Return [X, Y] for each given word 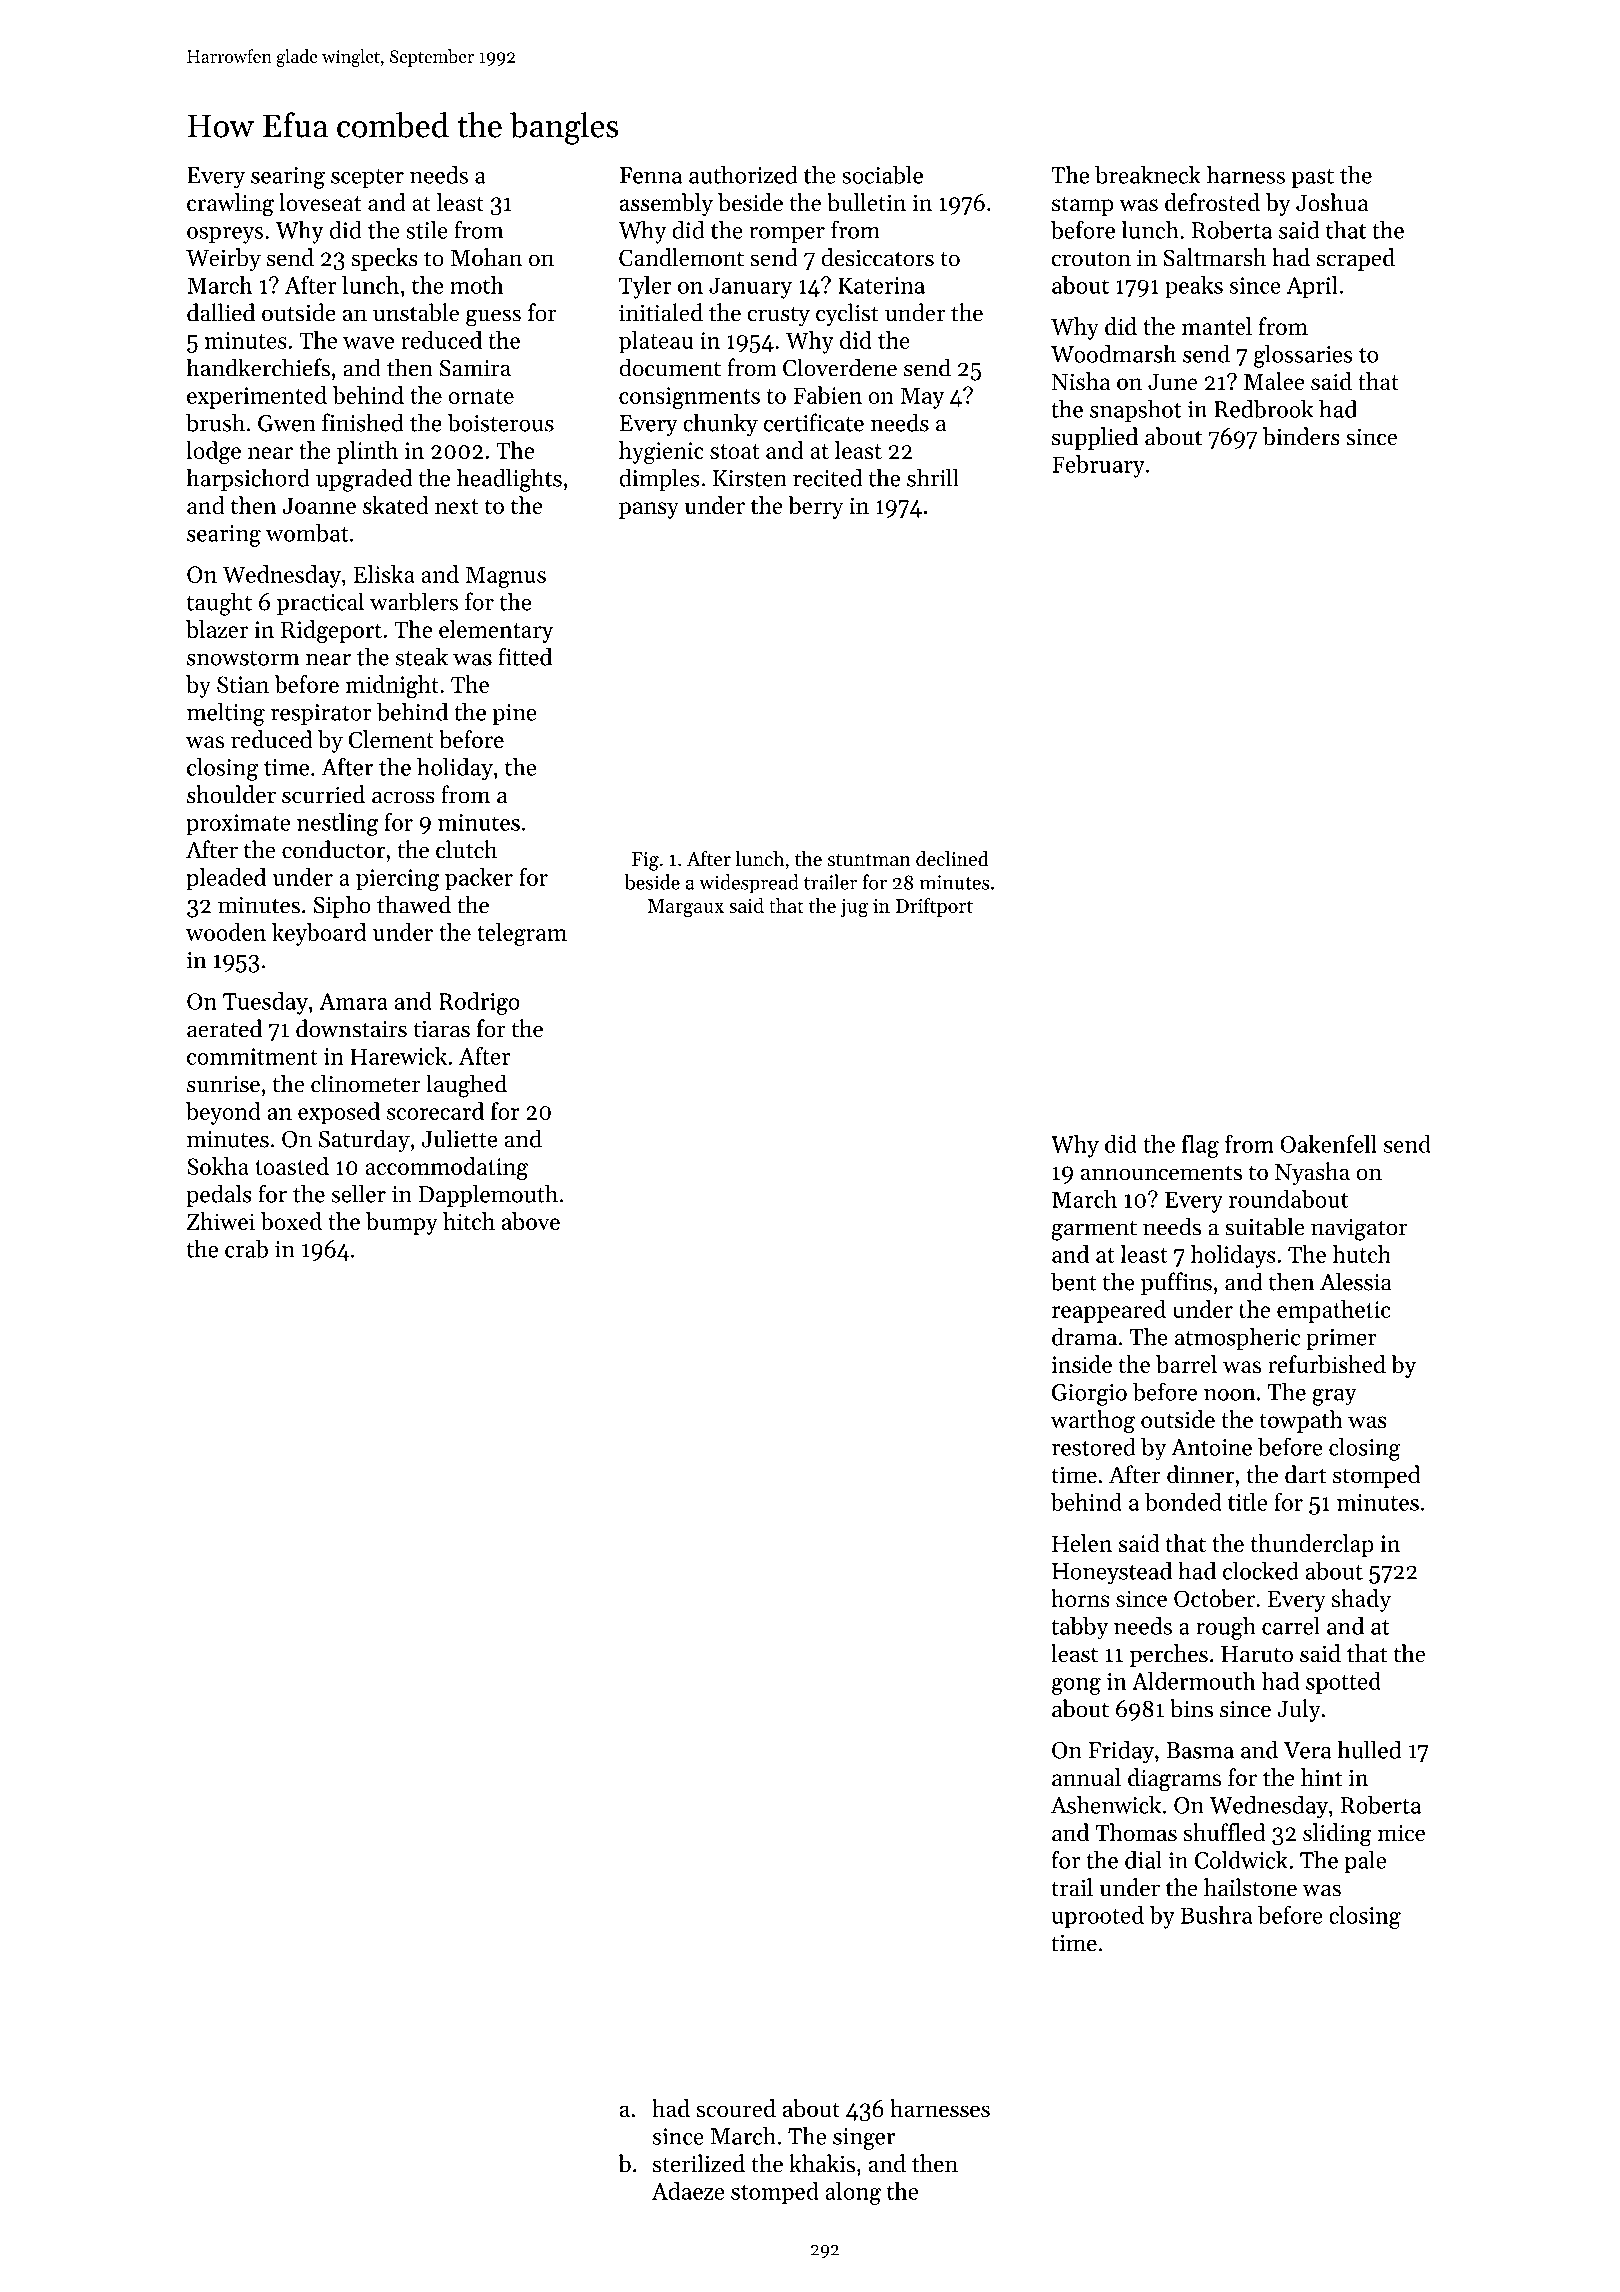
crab [246, 1249]
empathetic [1333, 1311]
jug [854, 908]
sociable [882, 175]
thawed [414, 904]
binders [1301, 436]
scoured [736, 2108]
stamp [1082, 206]
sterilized [699, 2163]
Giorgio [1089, 1395]
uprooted [1098, 1917]
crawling [230, 205]
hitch [469, 1221]
